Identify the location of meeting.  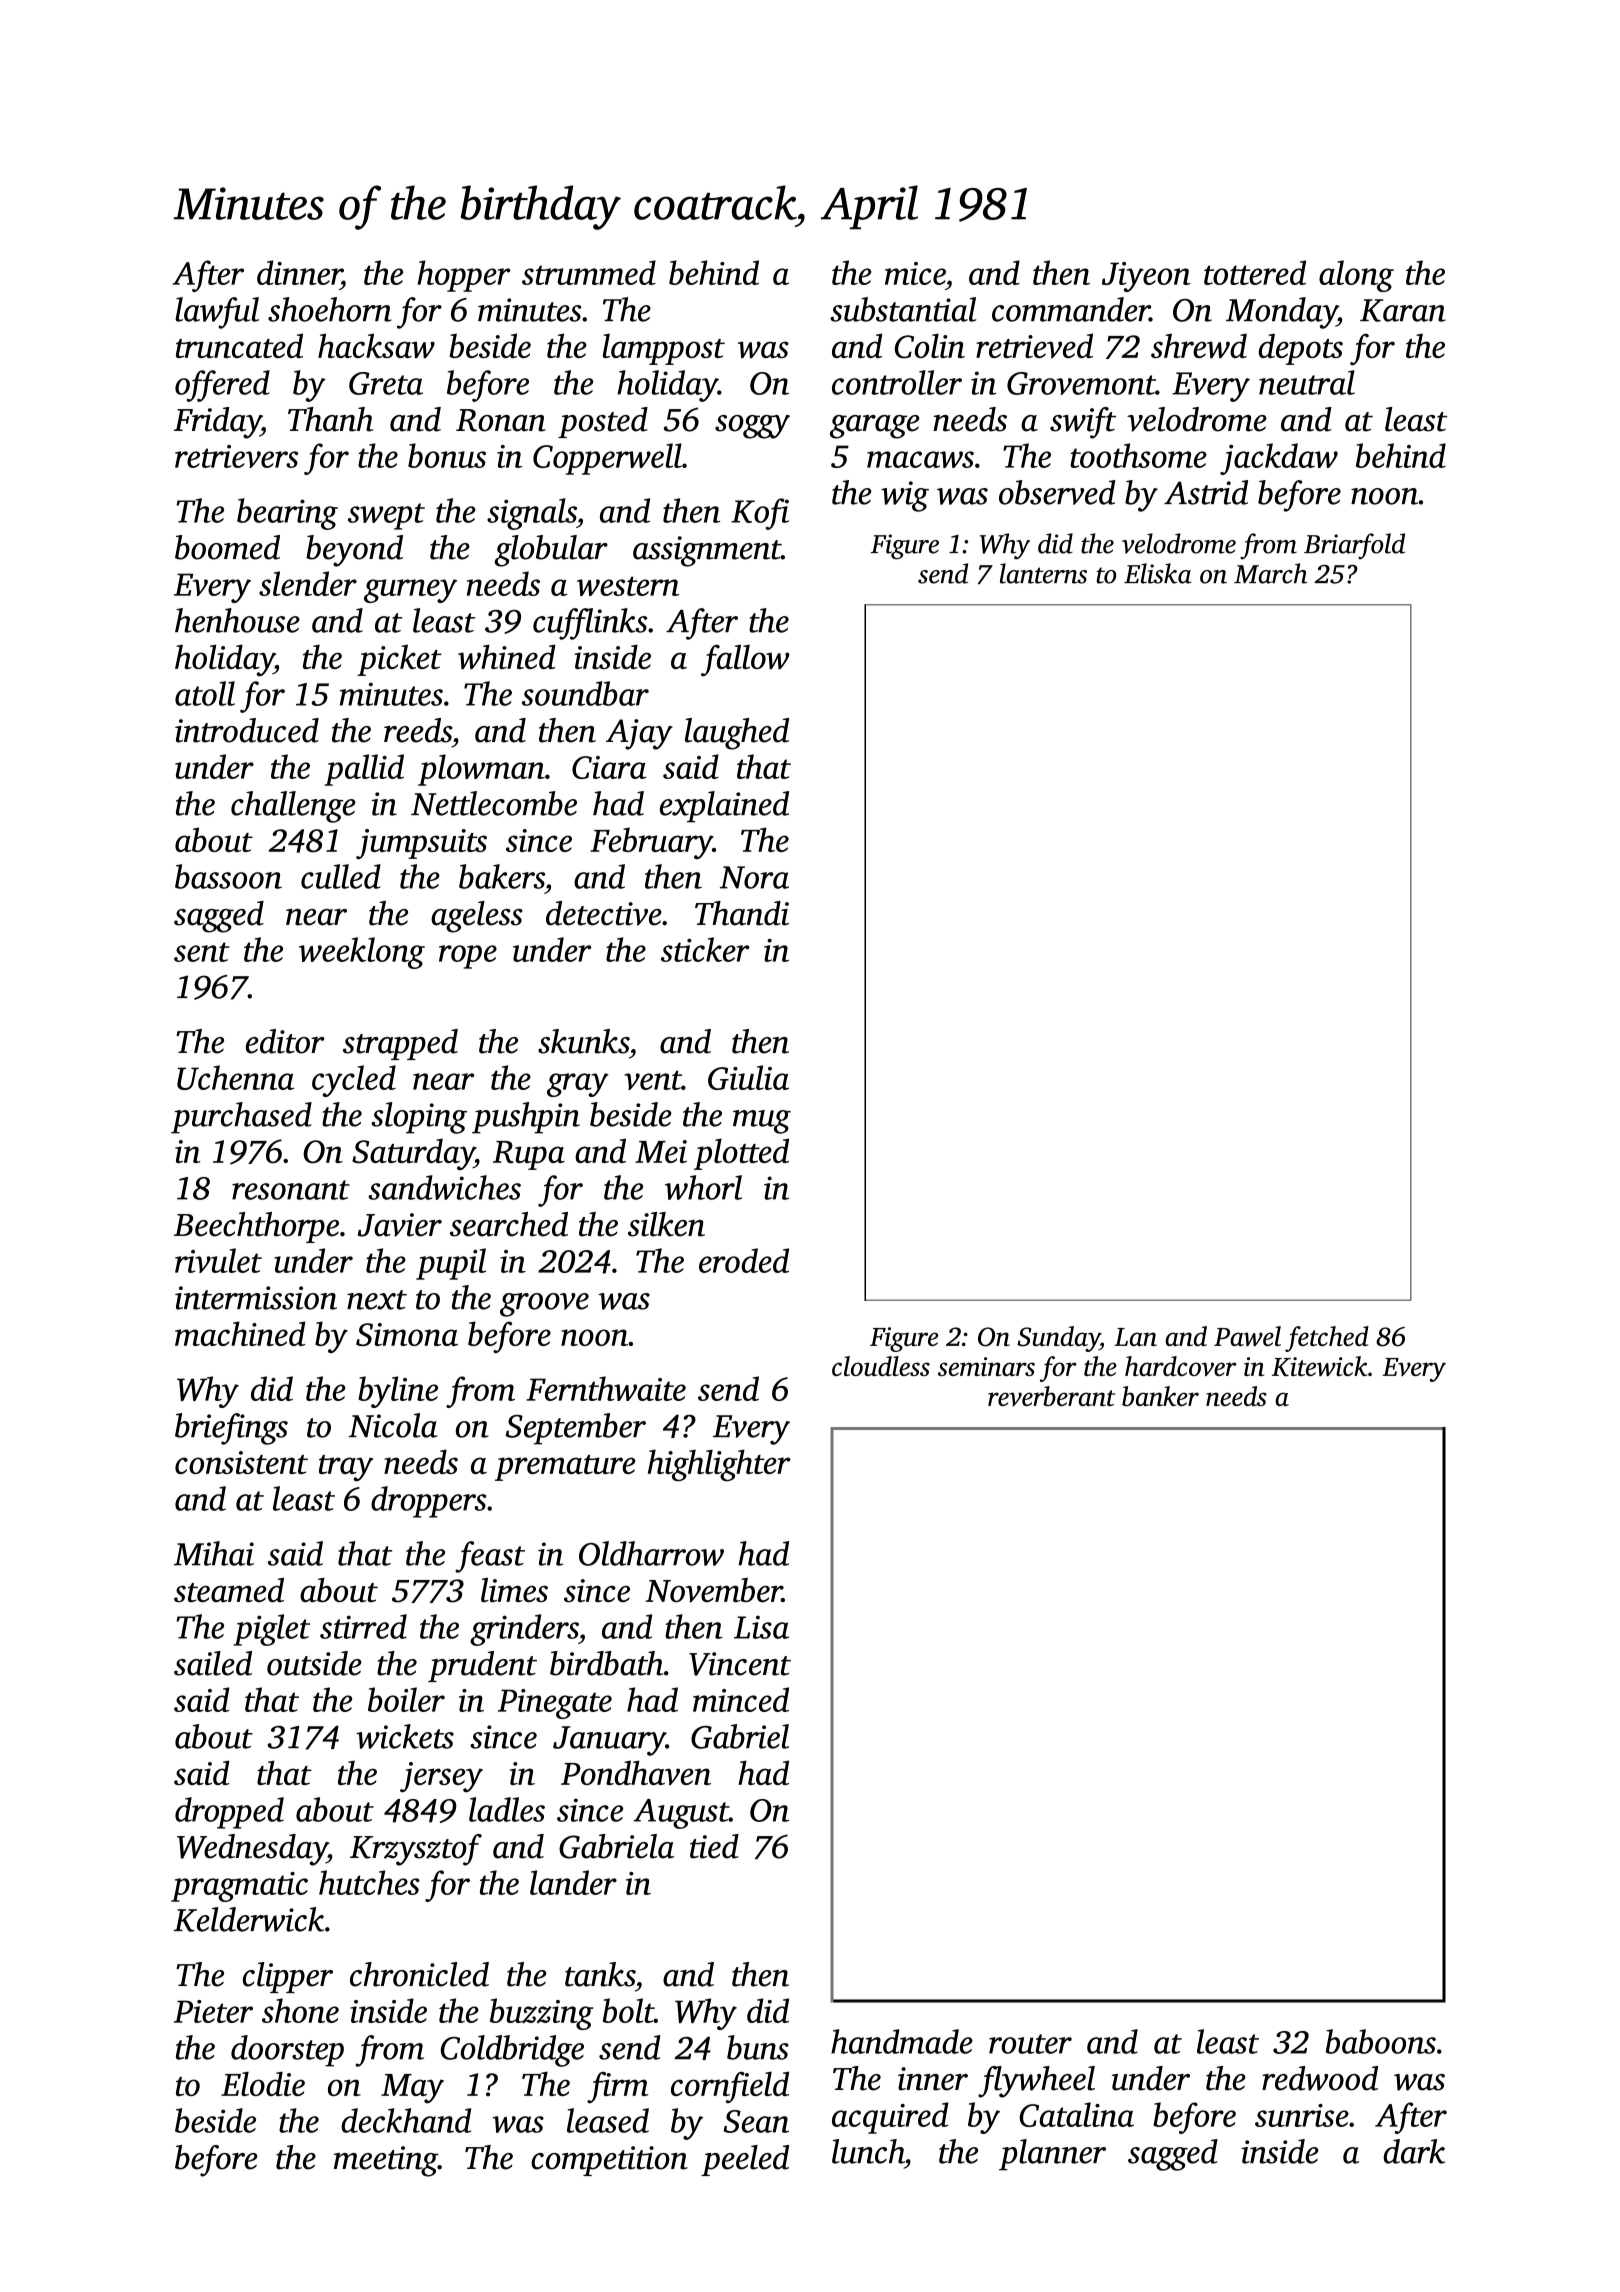
(386, 2161).
